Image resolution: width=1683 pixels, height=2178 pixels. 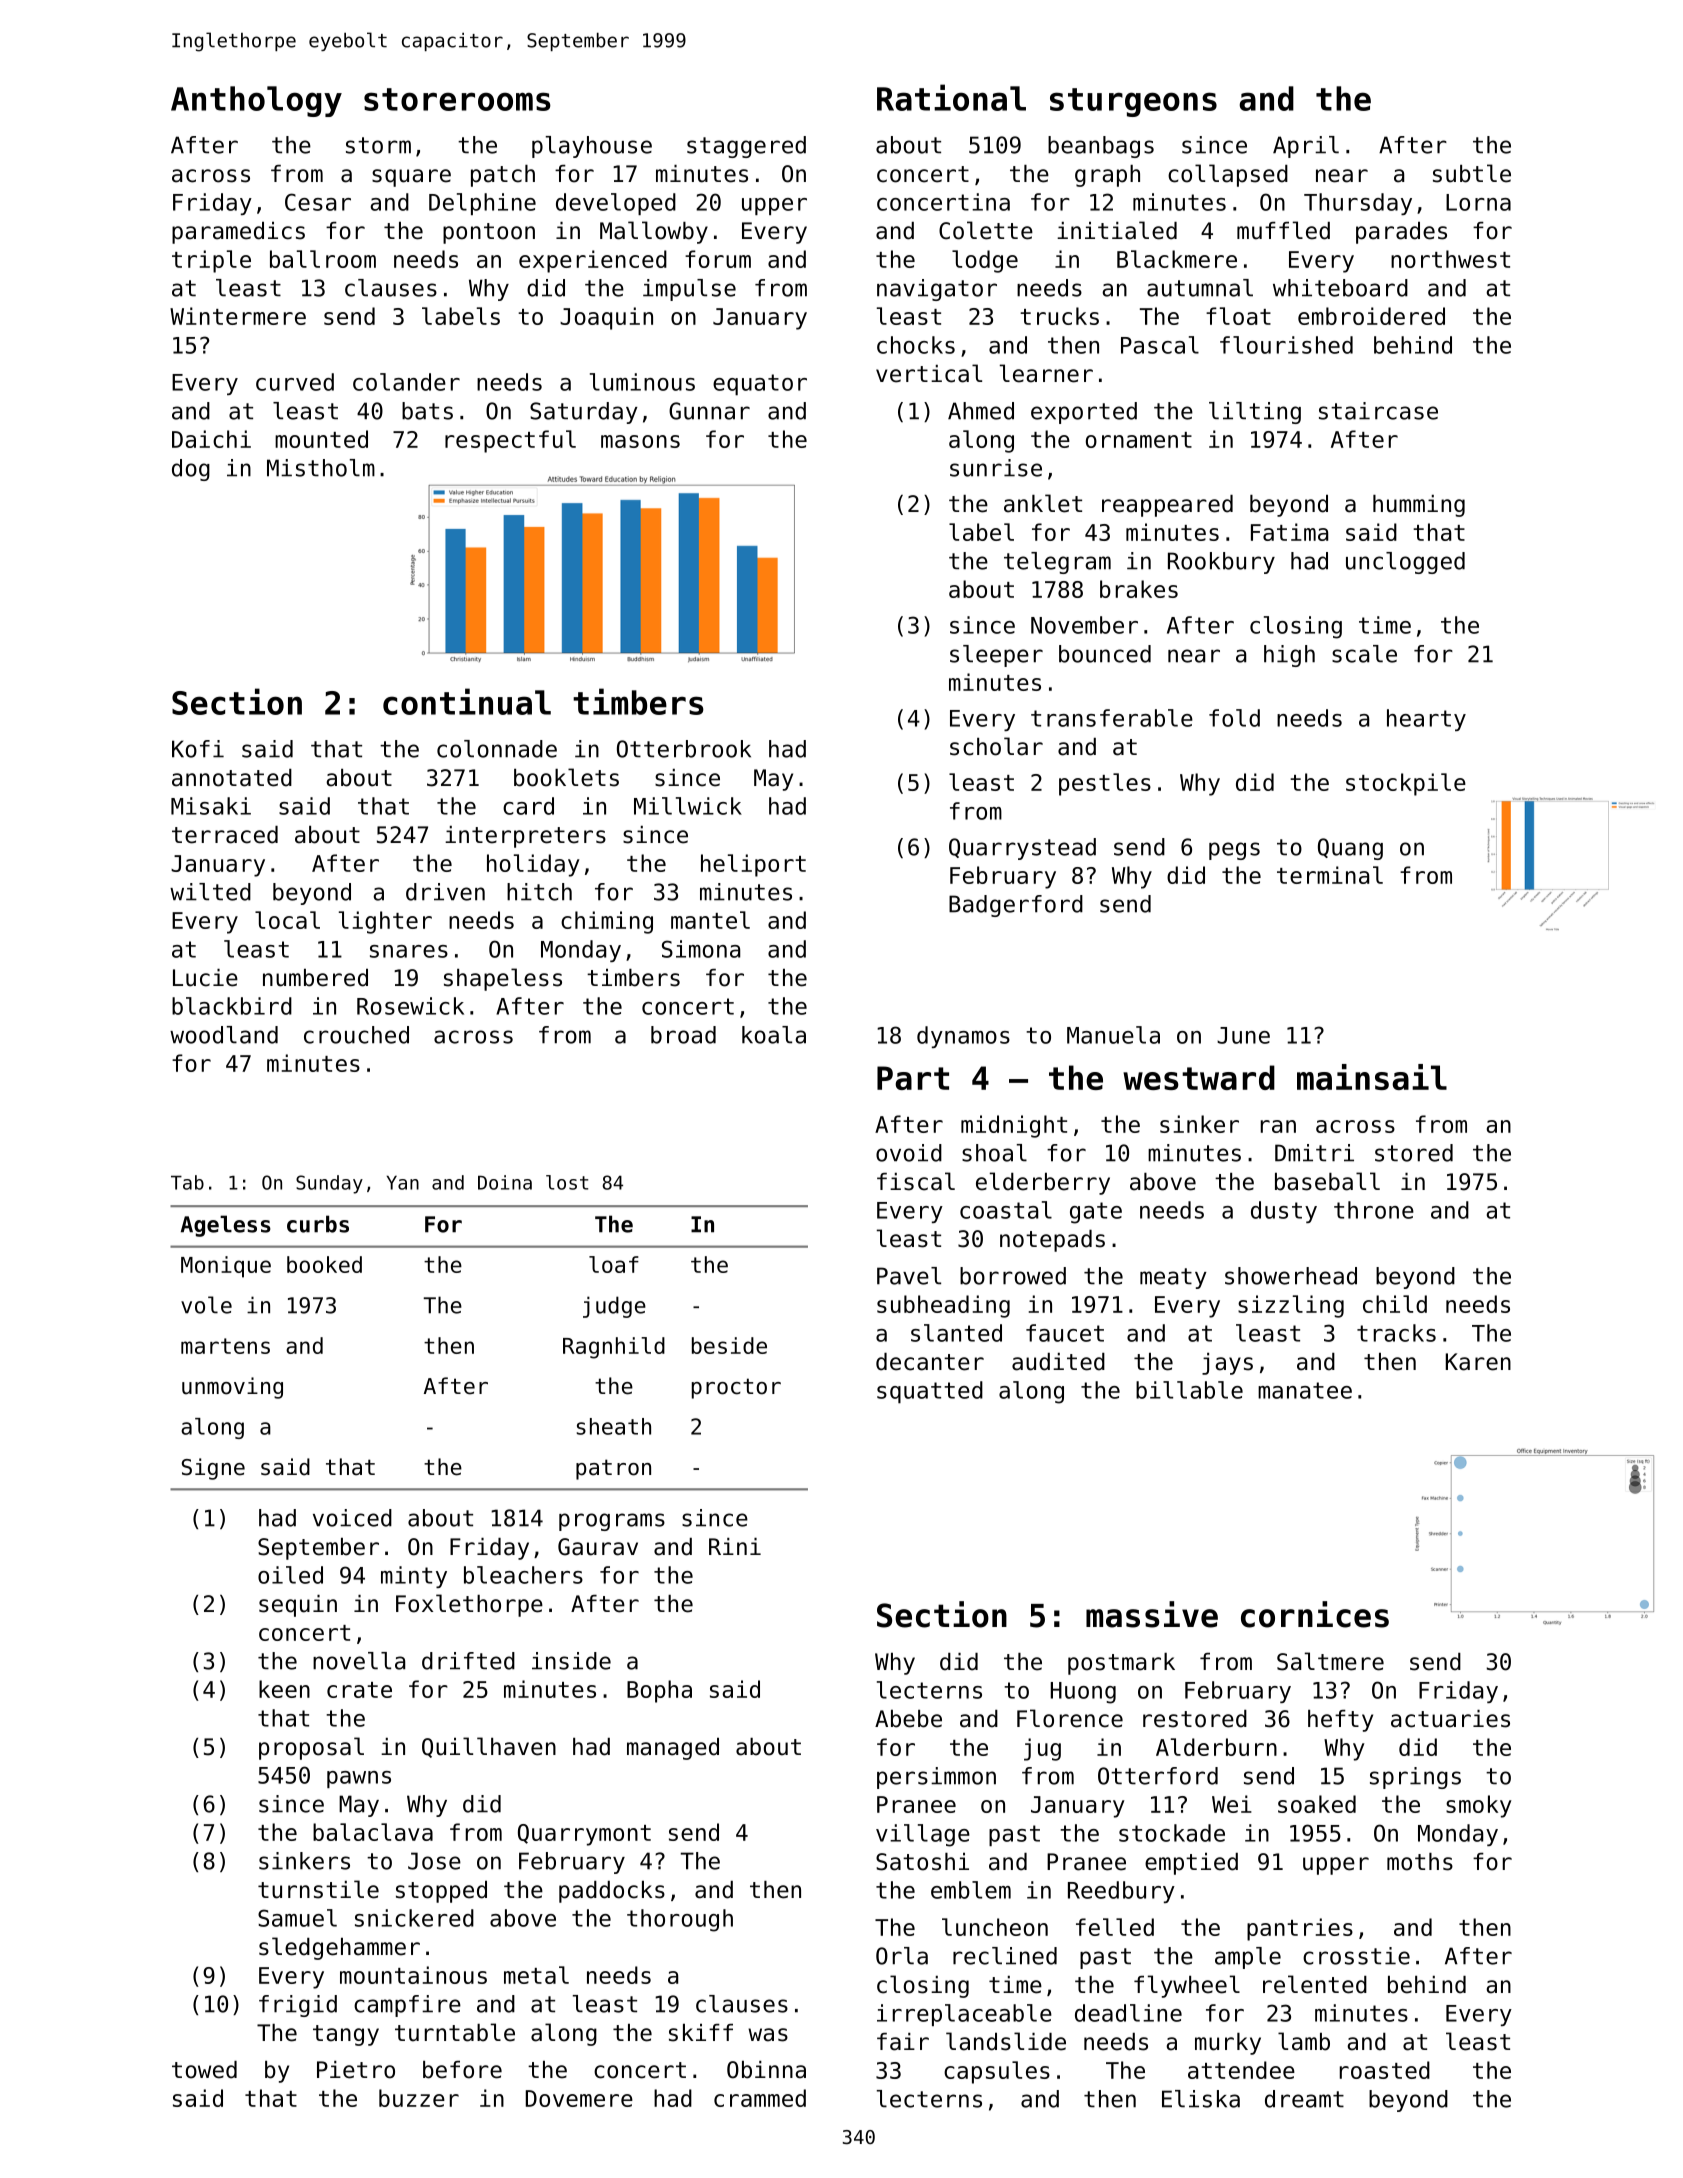 What do you see at coordinates (1291, 1306) in the screenshot?
I see `sizzling` at bounding box center [1291, 1306].
